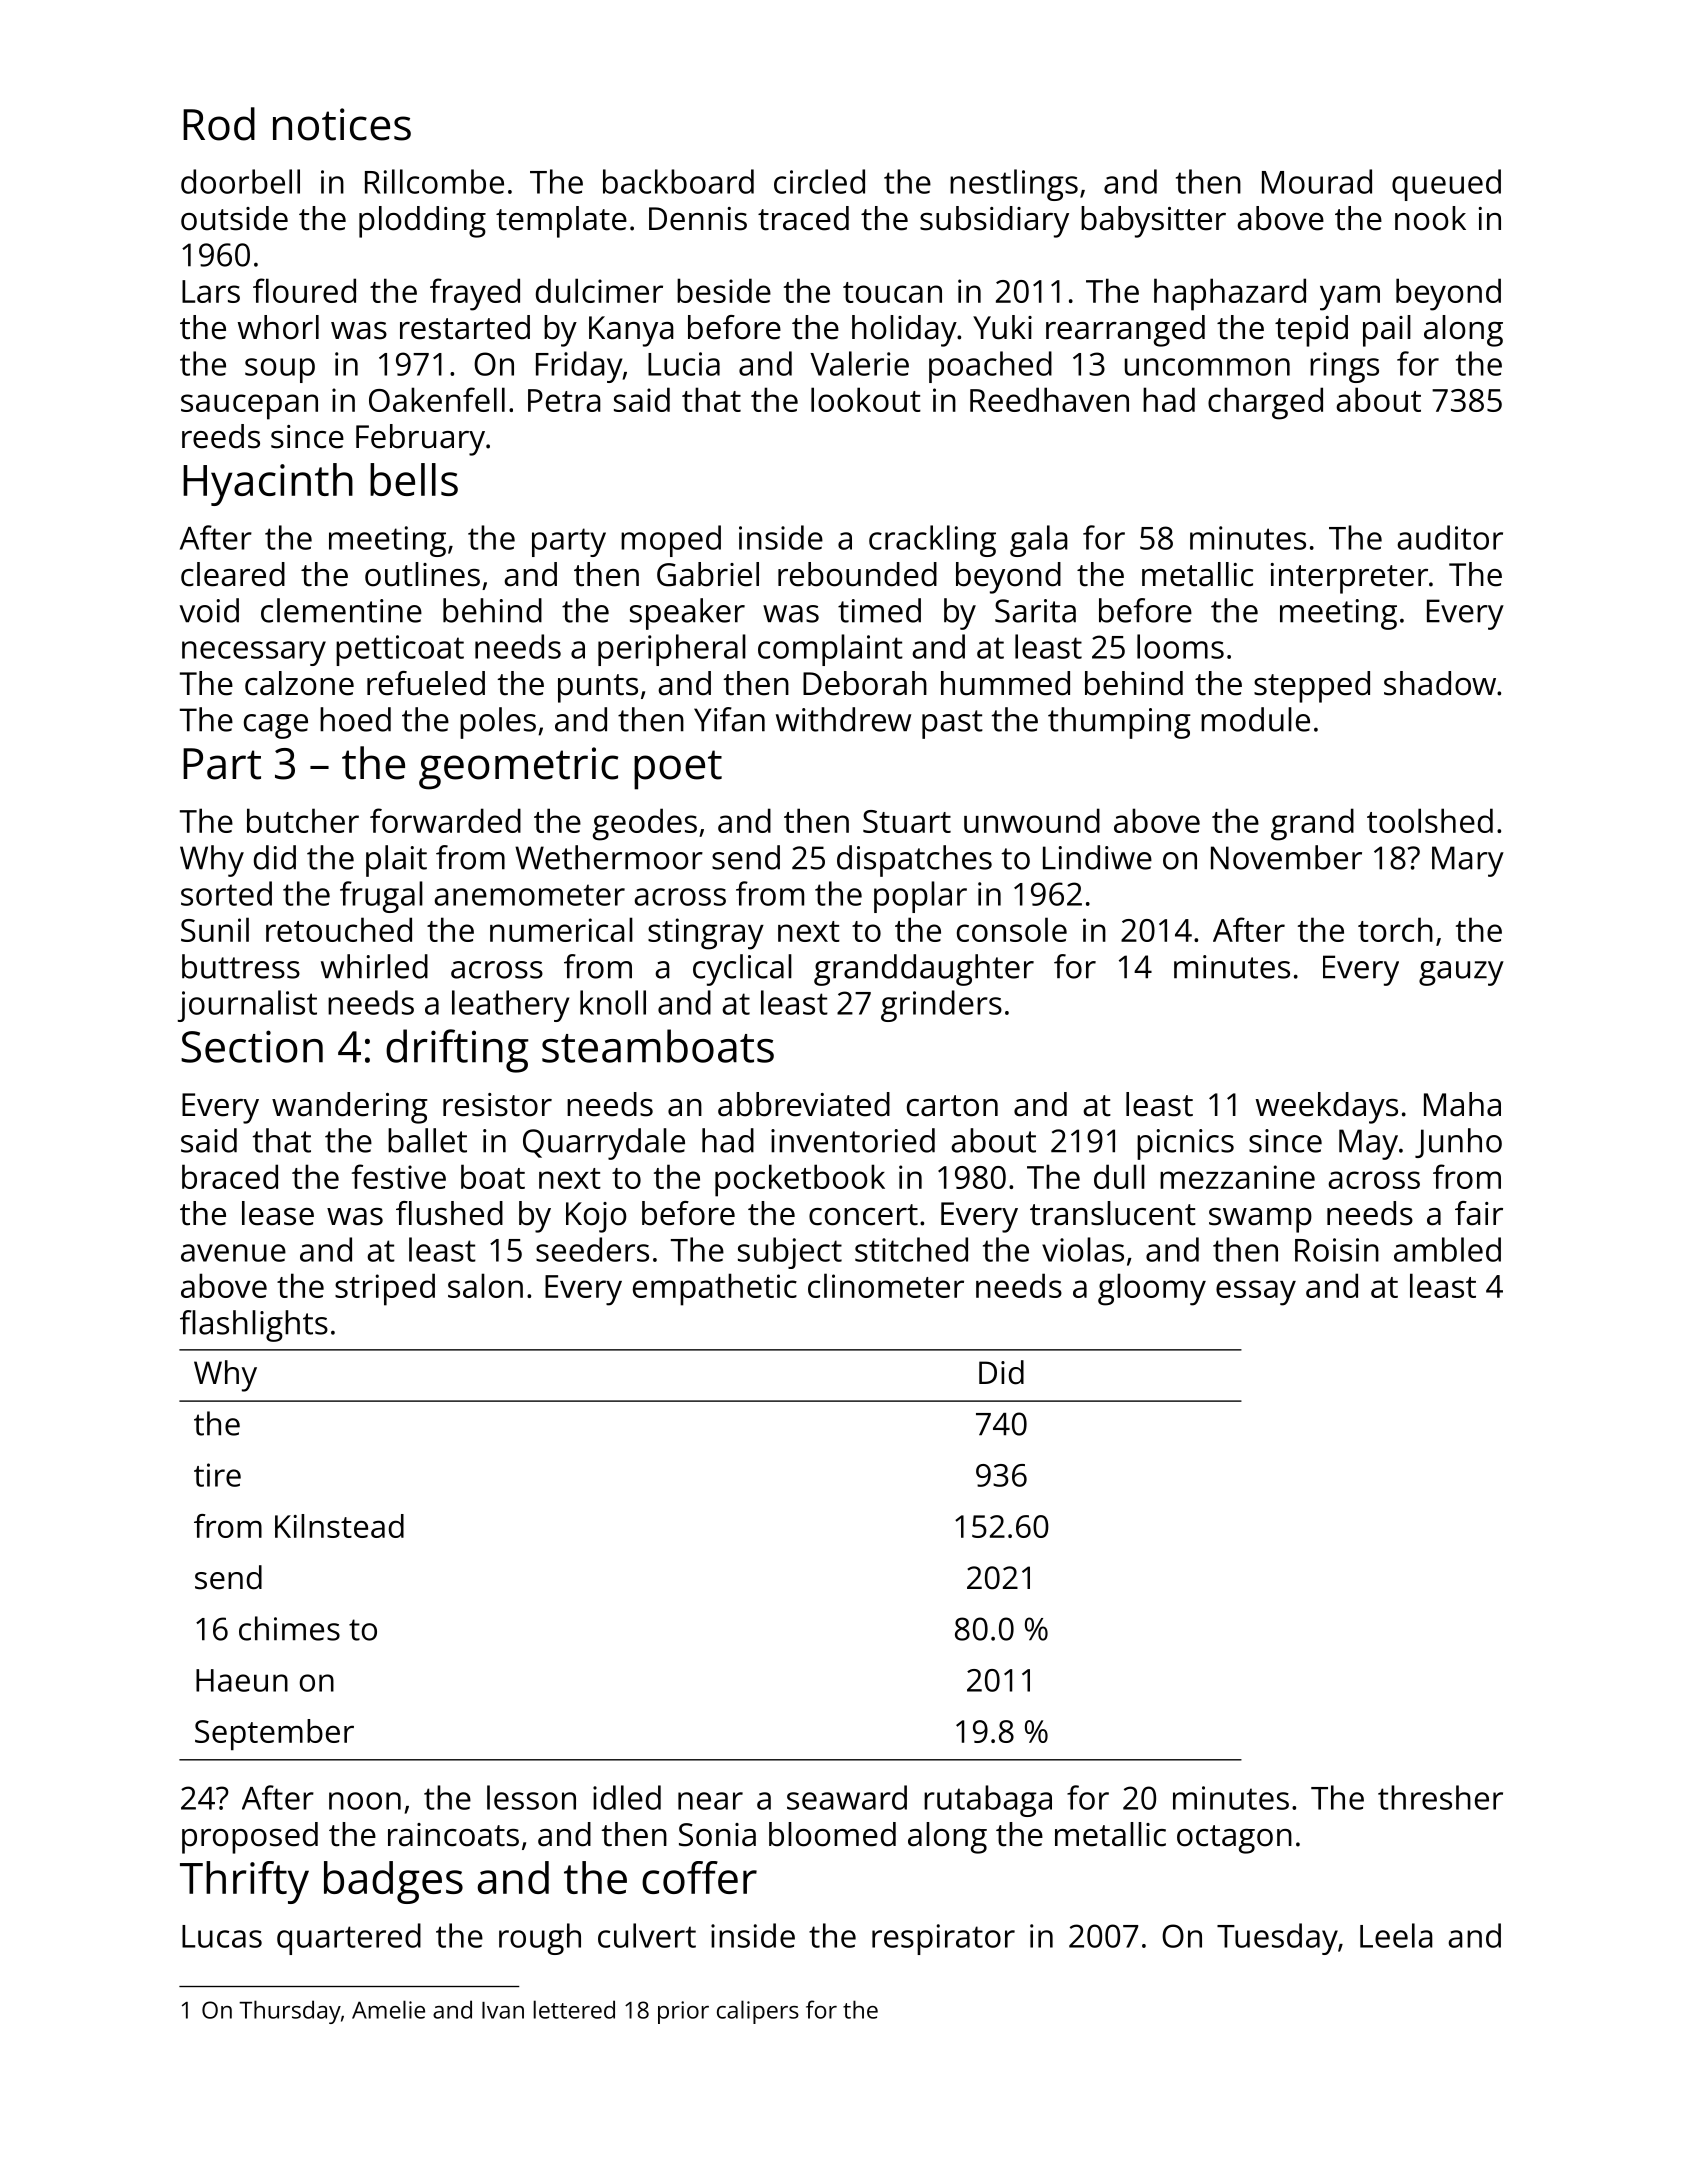 Image resolution: width=1683 pixels, height=2178 pixels. I want to click on Mourad, so click(1317, 181).
